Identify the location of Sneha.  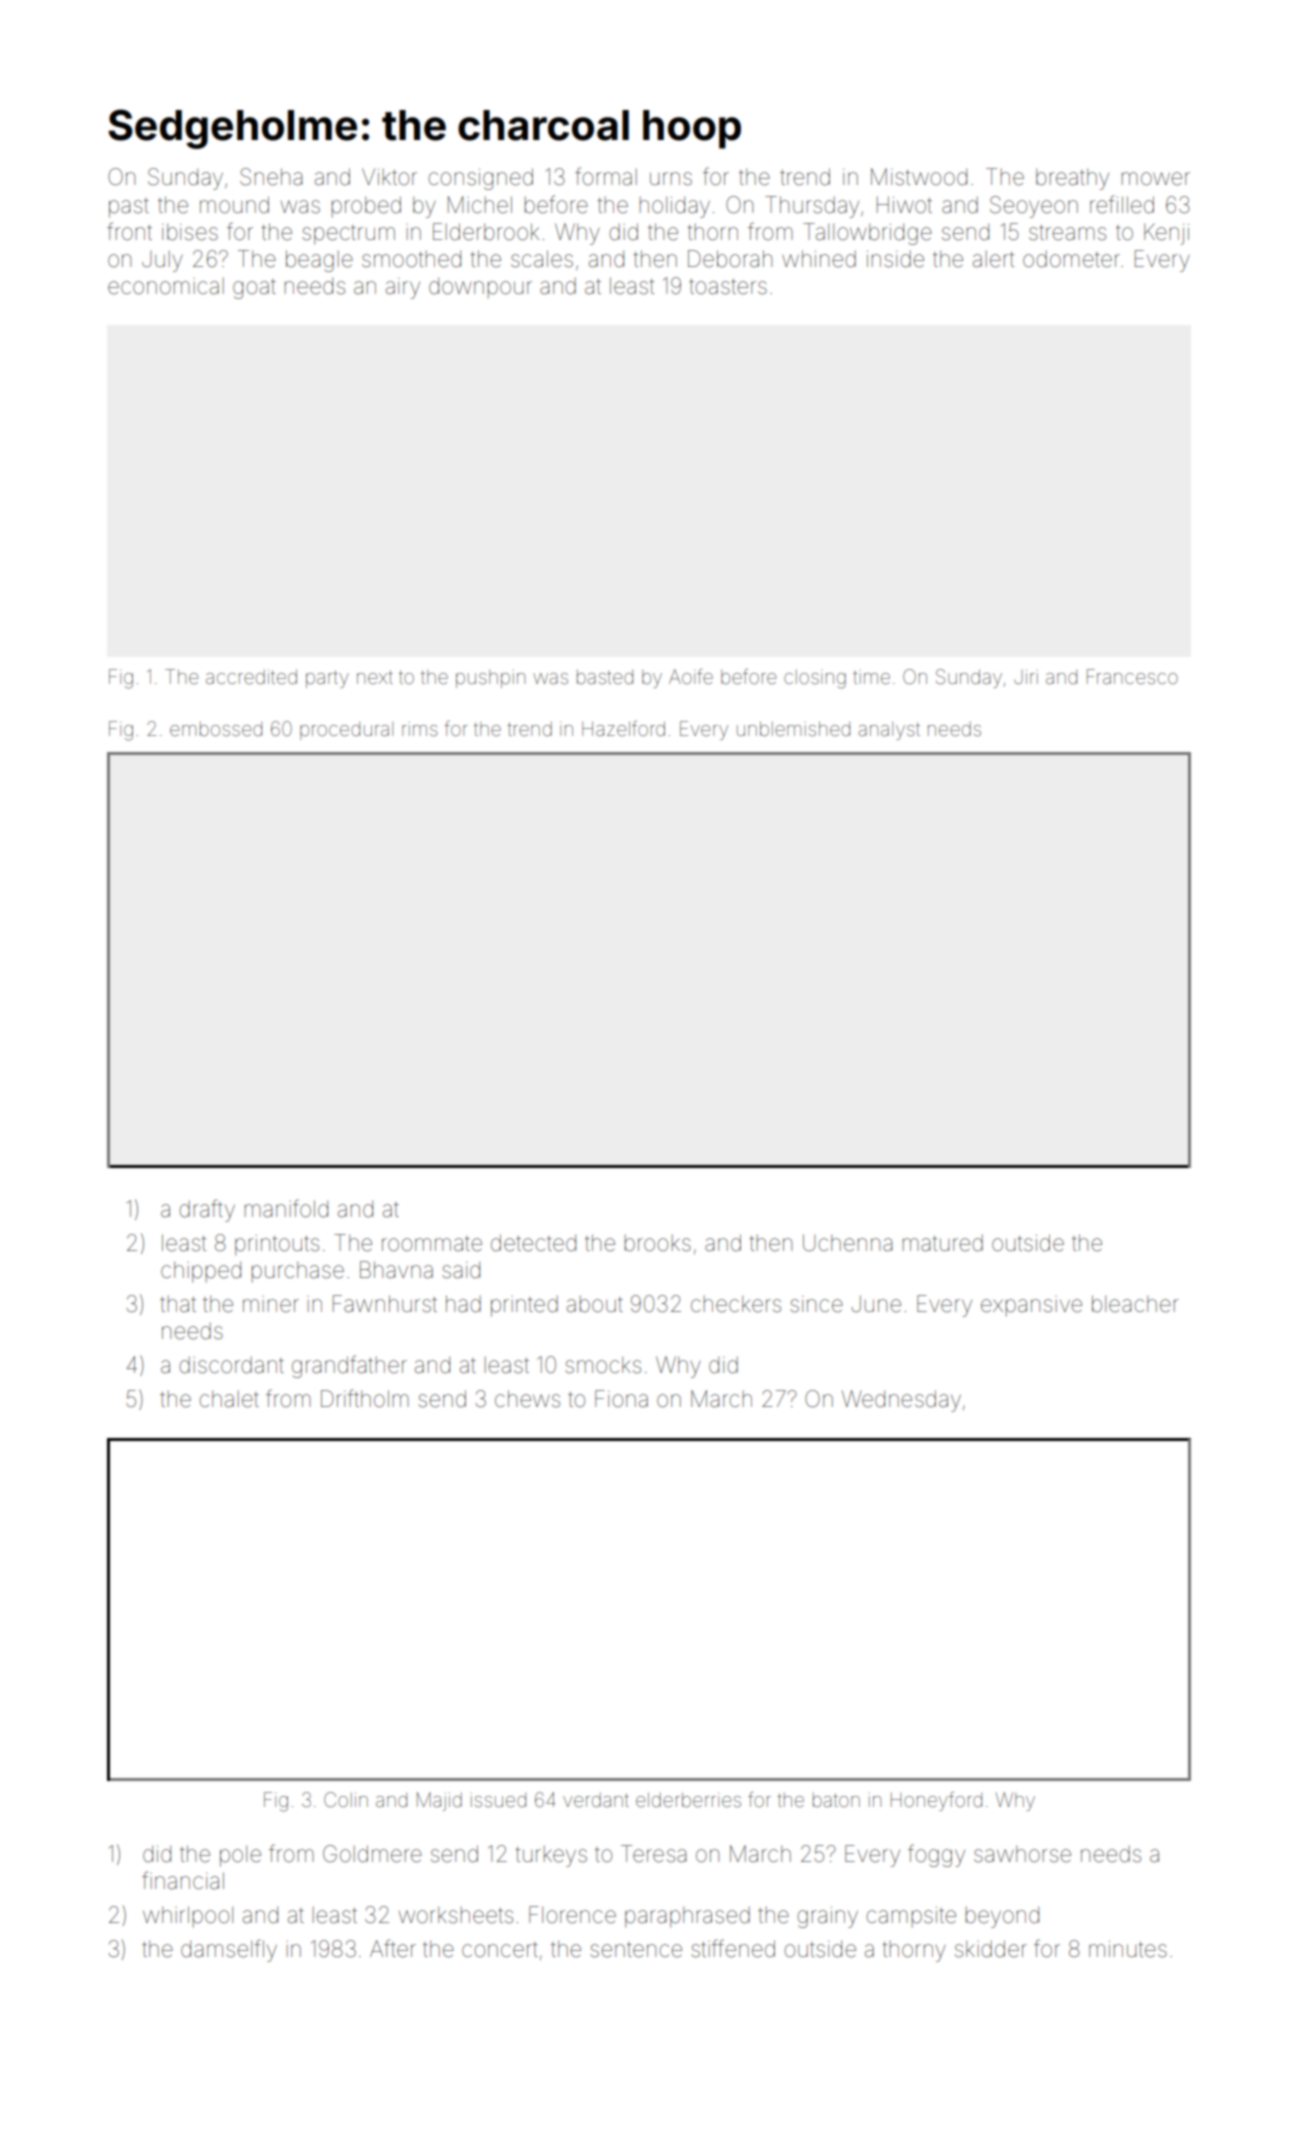
(271, 177).
